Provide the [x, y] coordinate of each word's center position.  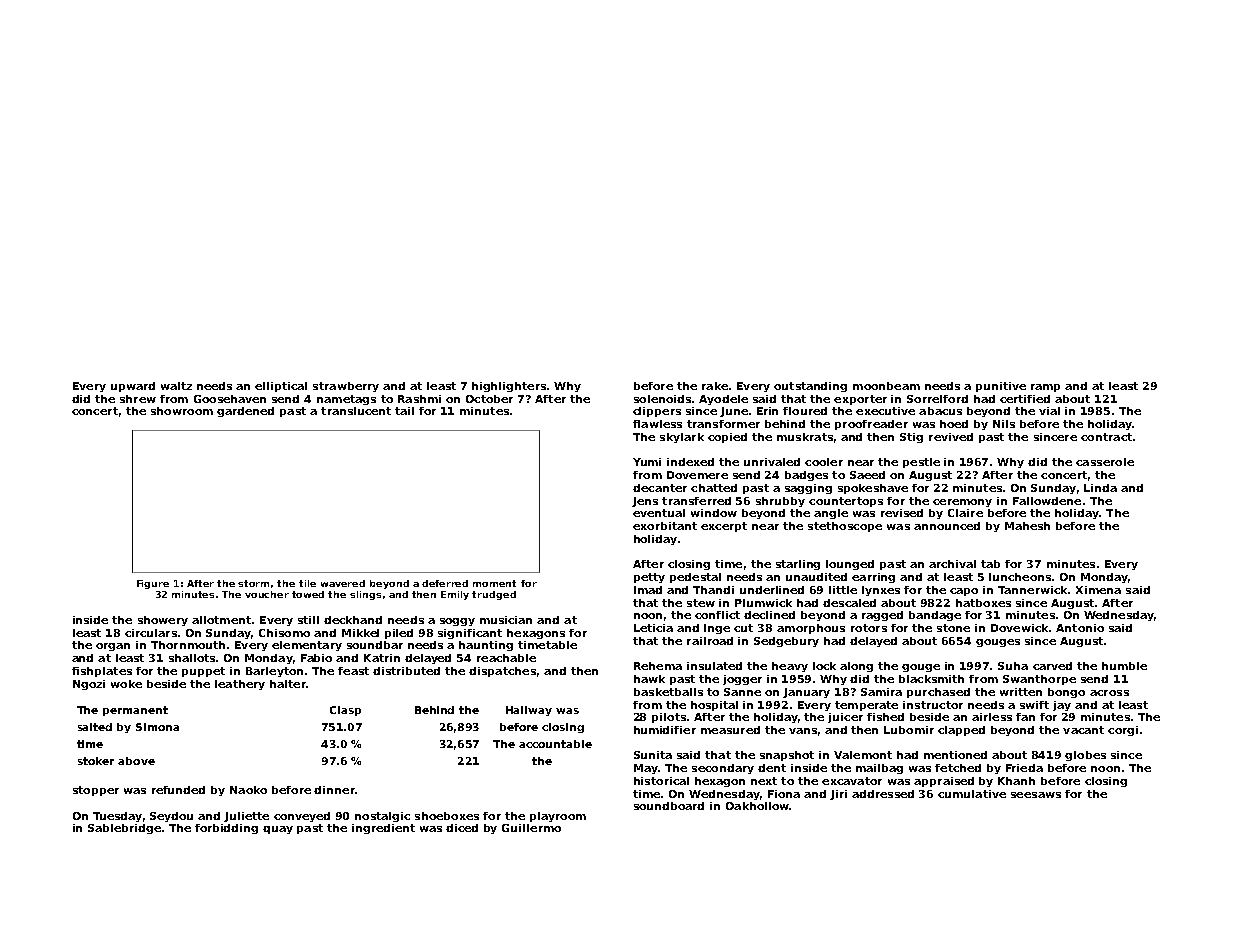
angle [831, 514]
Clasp [345, 711]
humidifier [665, 730]
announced [947, 526]
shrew [138, 399]
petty [649, 578]
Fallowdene [1047, 501]
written [1021, 692]
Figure [153, 584]
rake [715, 386]
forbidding [226, 829]
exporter [860, 400]
